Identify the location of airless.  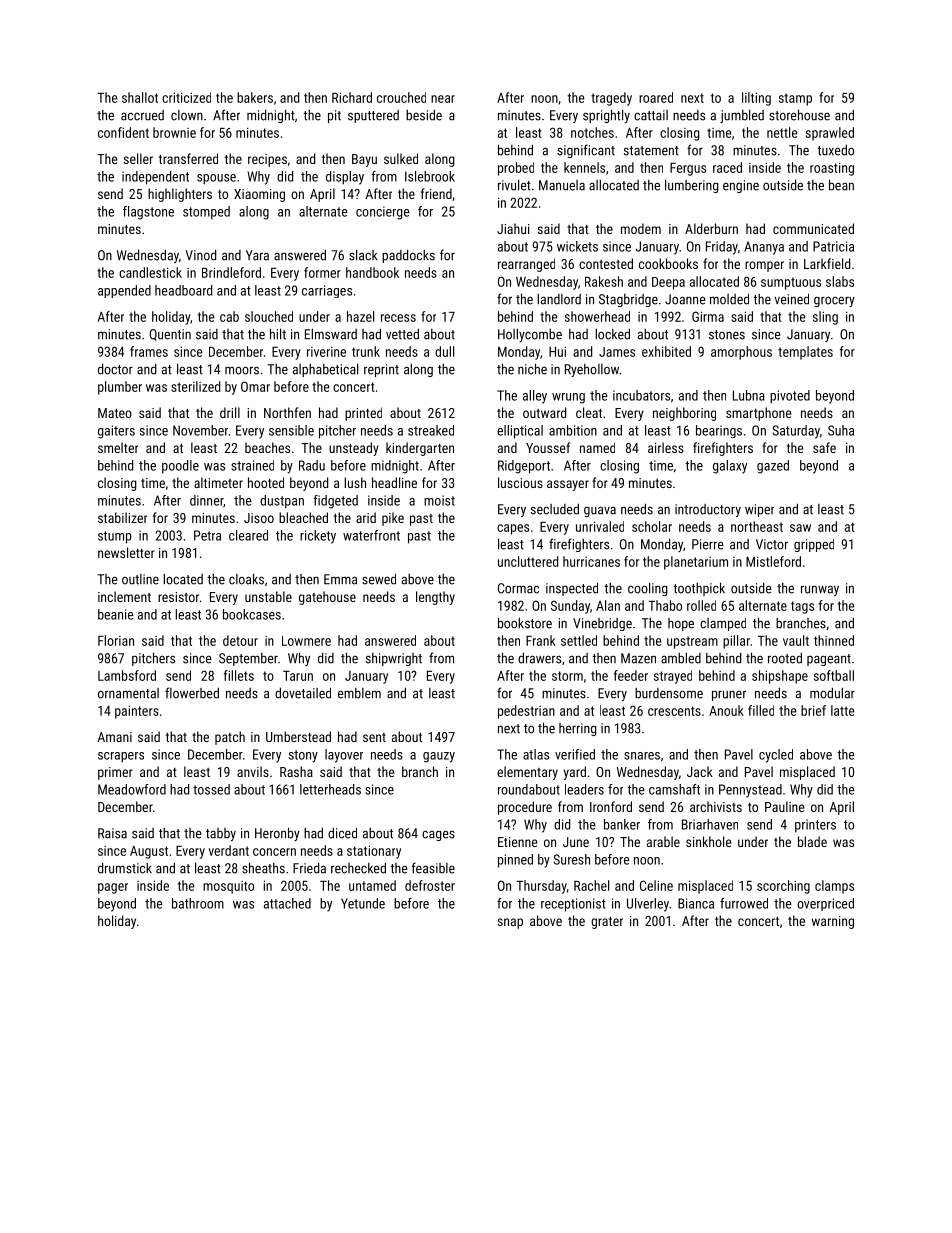
(666, 447).
